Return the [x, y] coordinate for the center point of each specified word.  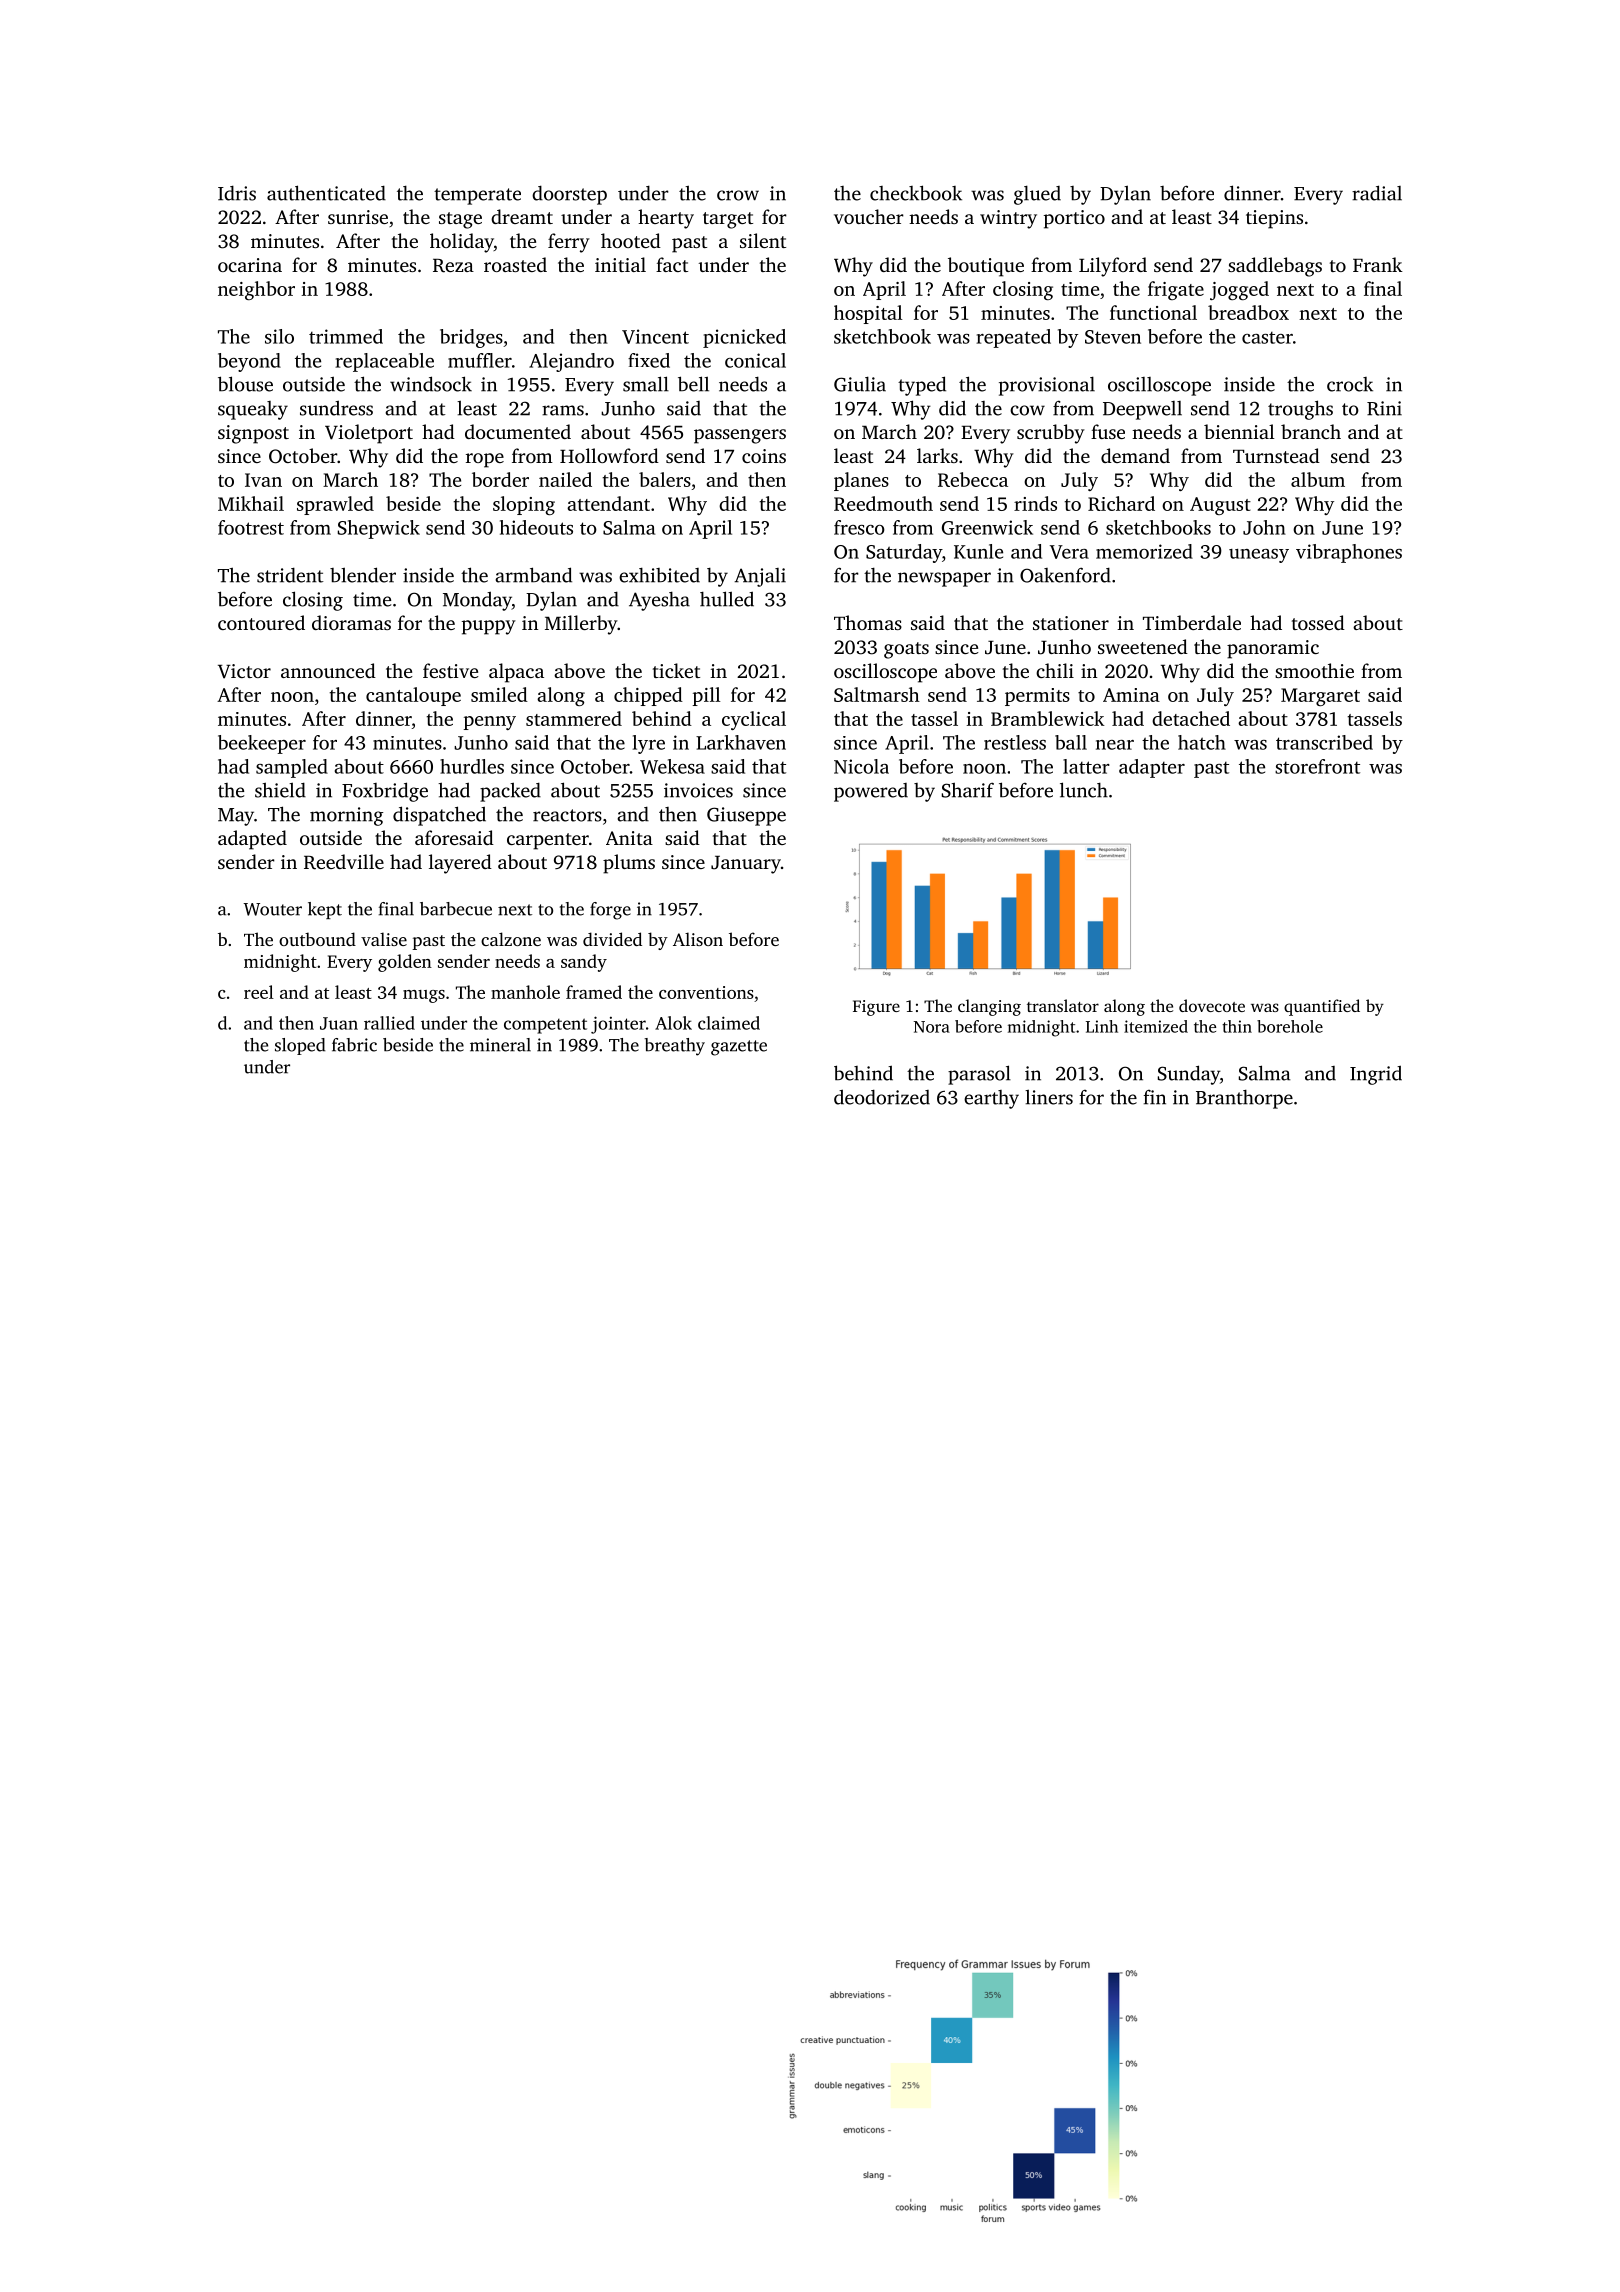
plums [629, 864]
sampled [292, 768]
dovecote [1212, 1005]
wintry [1008, 219]
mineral [500, 1045]
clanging [989, 1007]
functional [1153, 312]
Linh [1102, 1026]
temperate [477, 196]
